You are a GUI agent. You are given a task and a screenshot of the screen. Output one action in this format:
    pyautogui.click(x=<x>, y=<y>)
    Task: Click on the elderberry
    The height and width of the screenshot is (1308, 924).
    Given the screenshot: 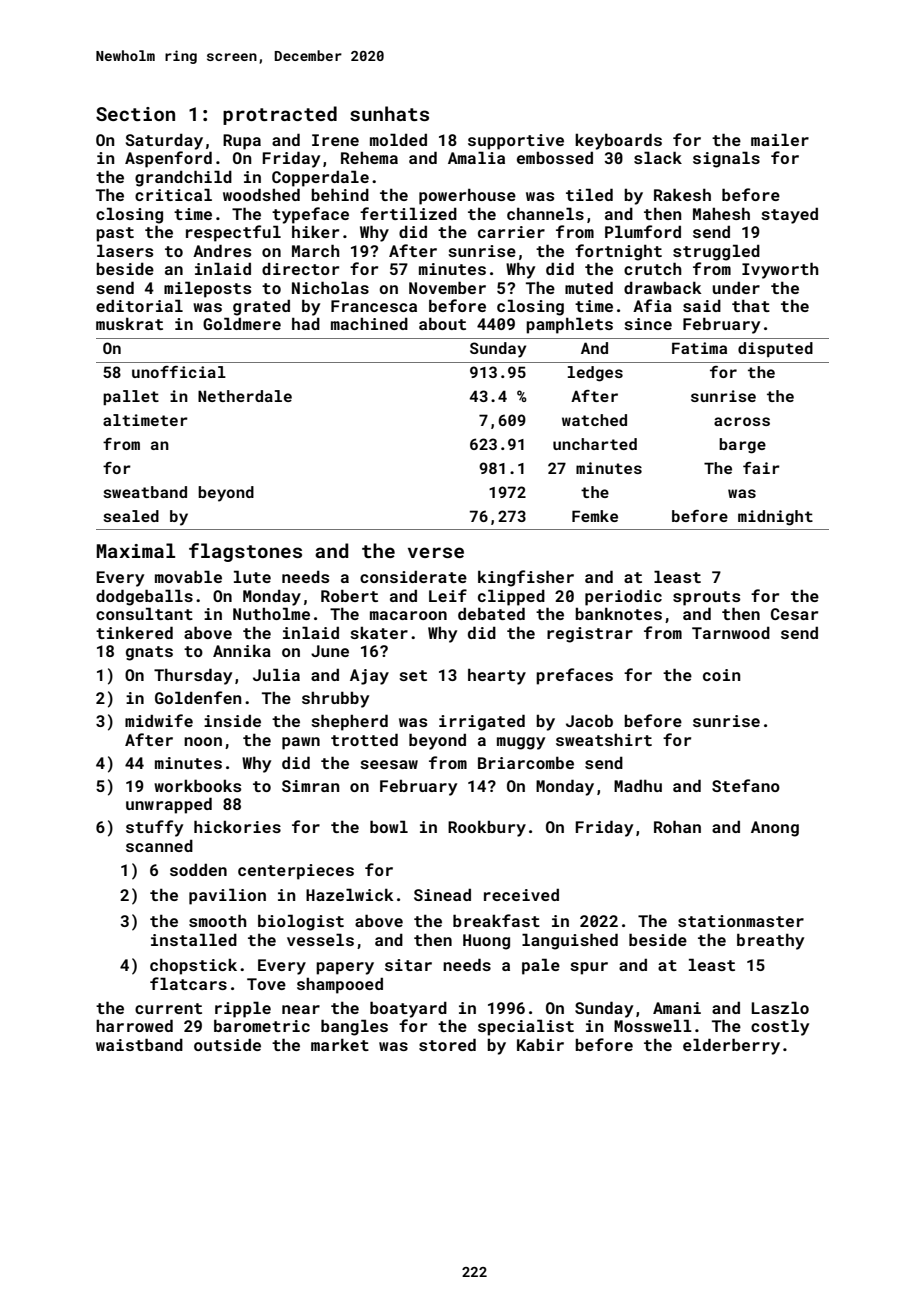 What is the action you would take?
    pyautogui.click(x=731, y=1046)
